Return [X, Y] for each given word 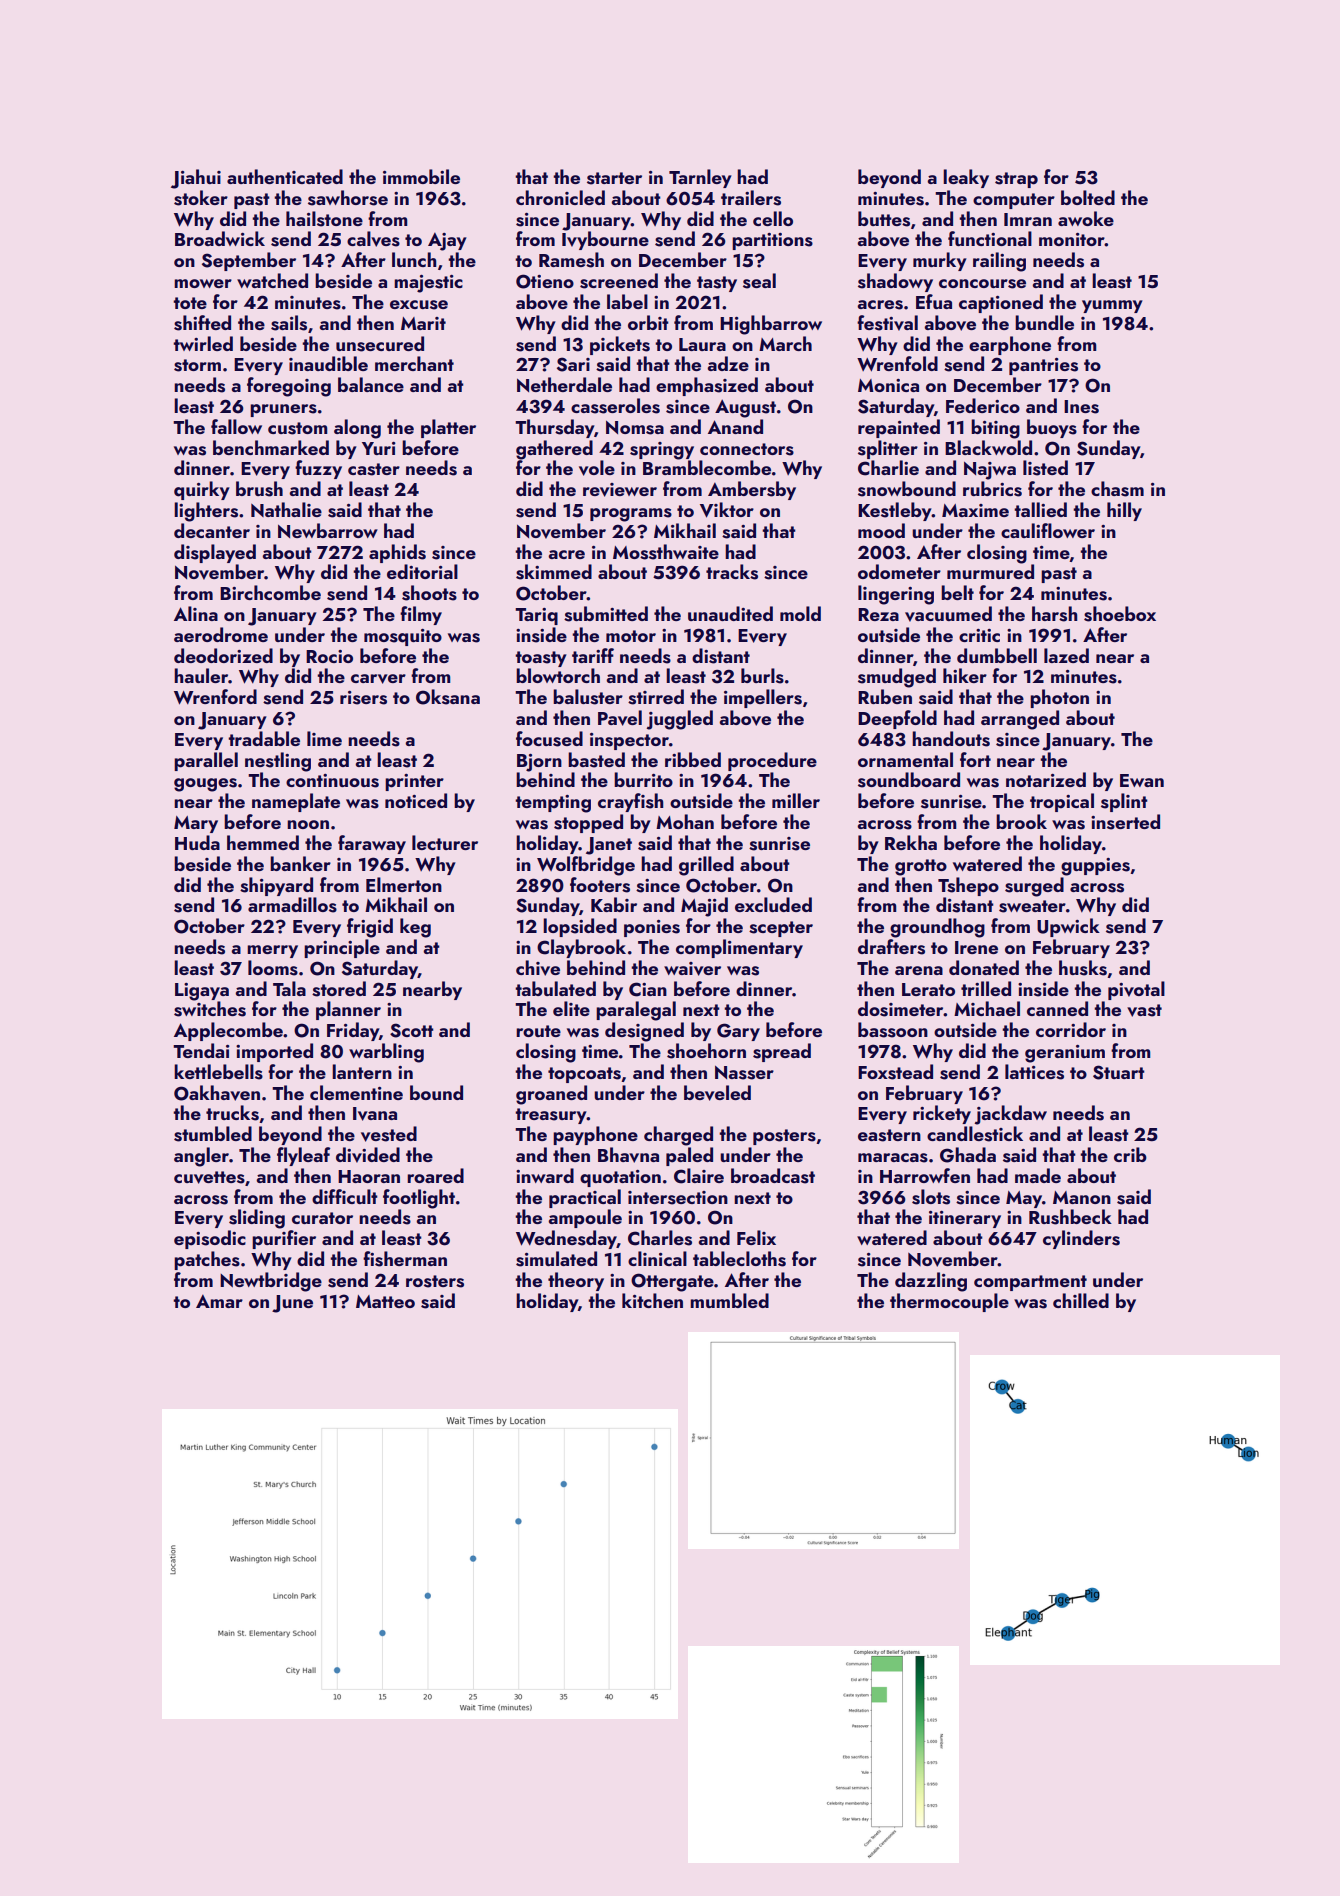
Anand [735, 426]
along [357, 429]
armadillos [292, 905]
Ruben [885, 696]
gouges [205, 785]
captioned [1001, 303]
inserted [1125, 822]
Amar [219, 1301]
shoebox [1120, 614]
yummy [1112, 306]
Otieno [545, 281]
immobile [421, 176]
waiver [692, 969]
